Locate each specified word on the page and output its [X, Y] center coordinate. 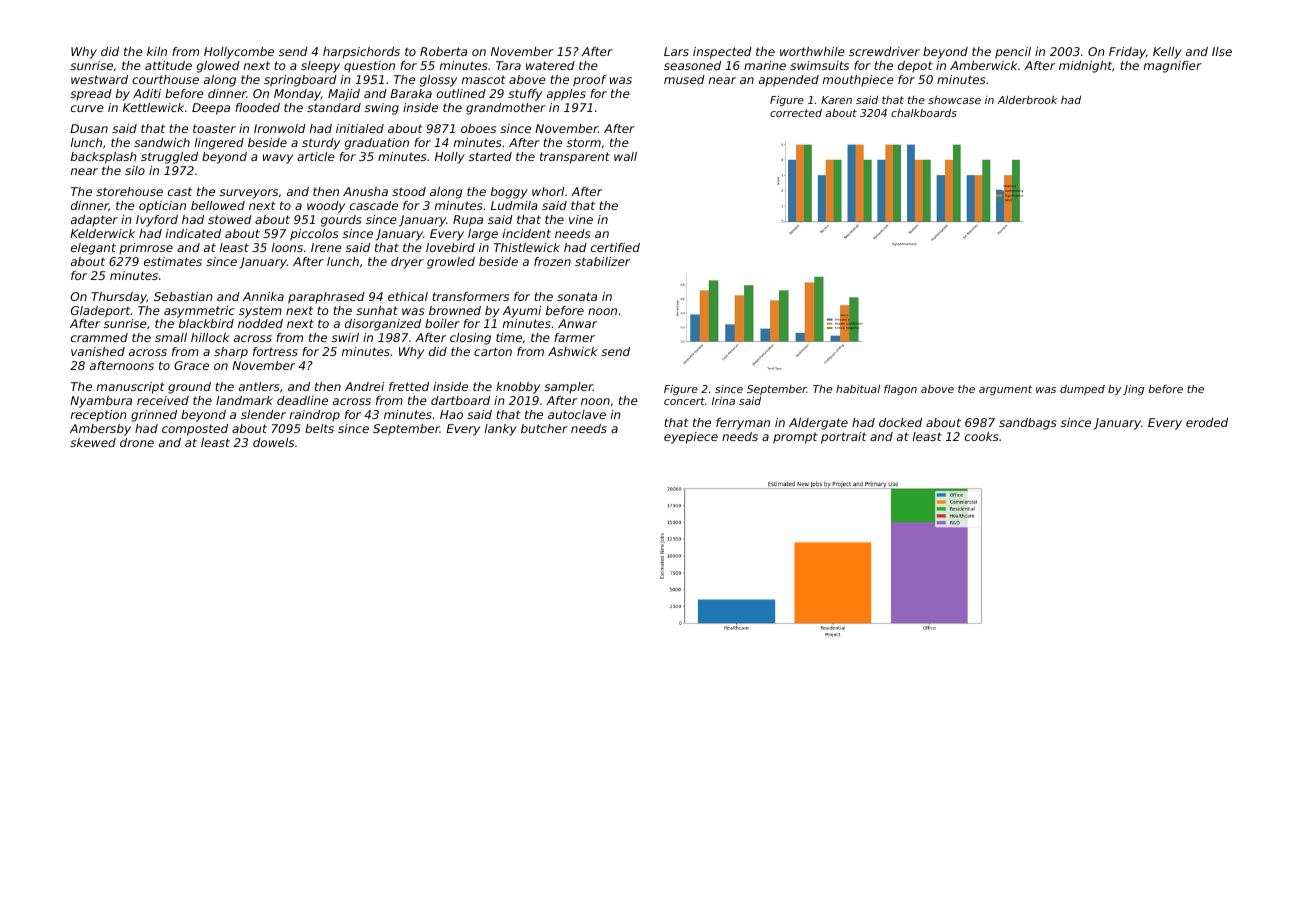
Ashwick [573, 351]
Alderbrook [1027, 100]
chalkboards [924, 113]
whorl [548, 191]
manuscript [131, 388]
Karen [836, 100]
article [316, 156]
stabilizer [602, 261]
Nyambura [101, 402]
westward [99, 79]
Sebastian [183, 296]
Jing [1133, 390]
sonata [577, 296]
